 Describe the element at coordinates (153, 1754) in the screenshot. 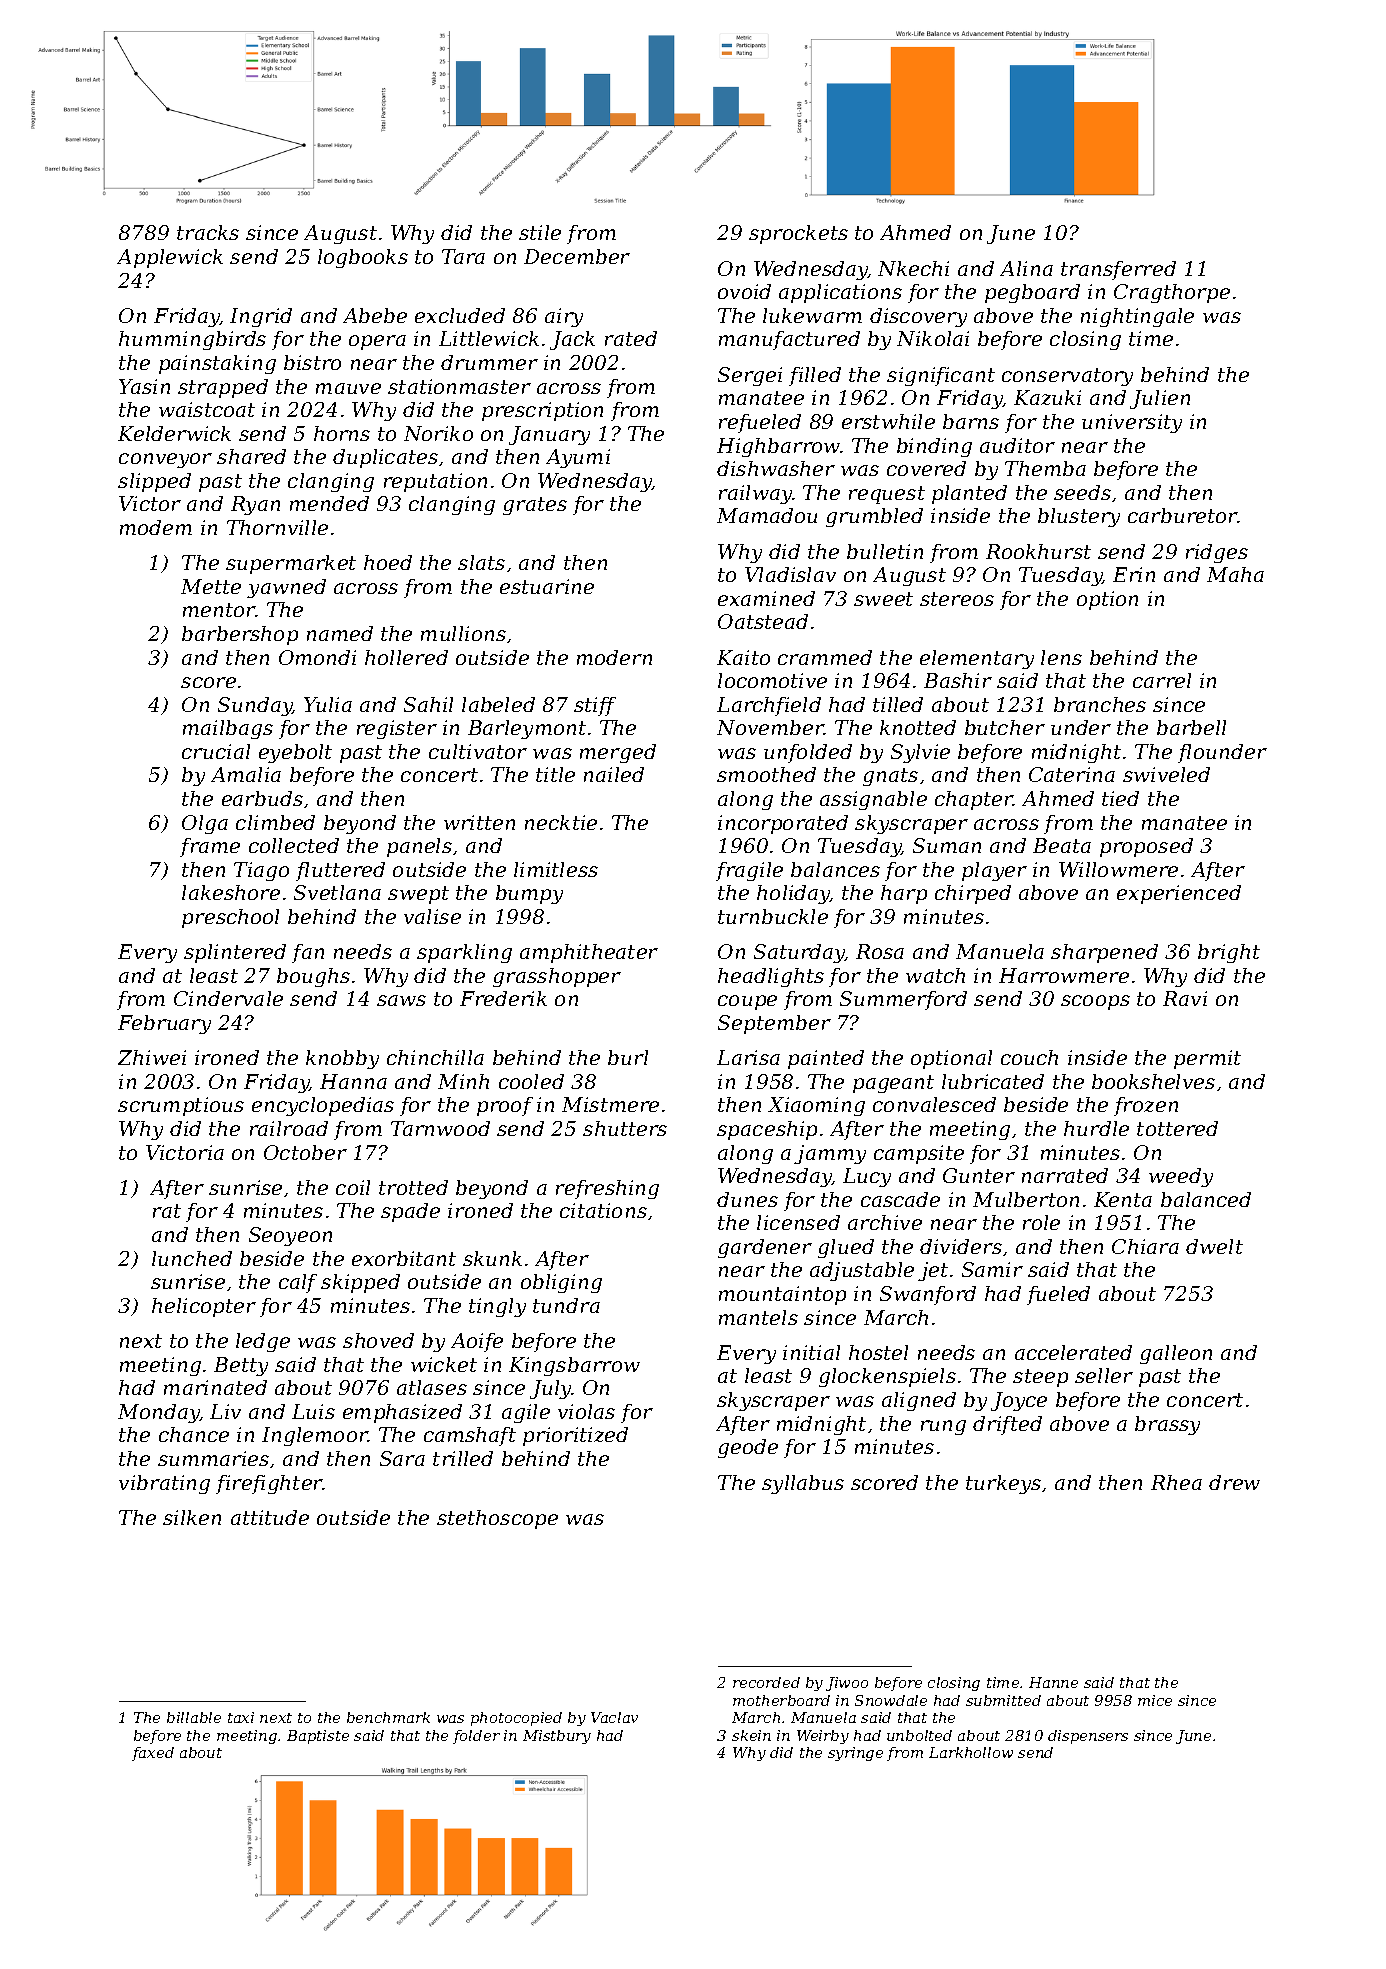

I see `faxed` at that location.
